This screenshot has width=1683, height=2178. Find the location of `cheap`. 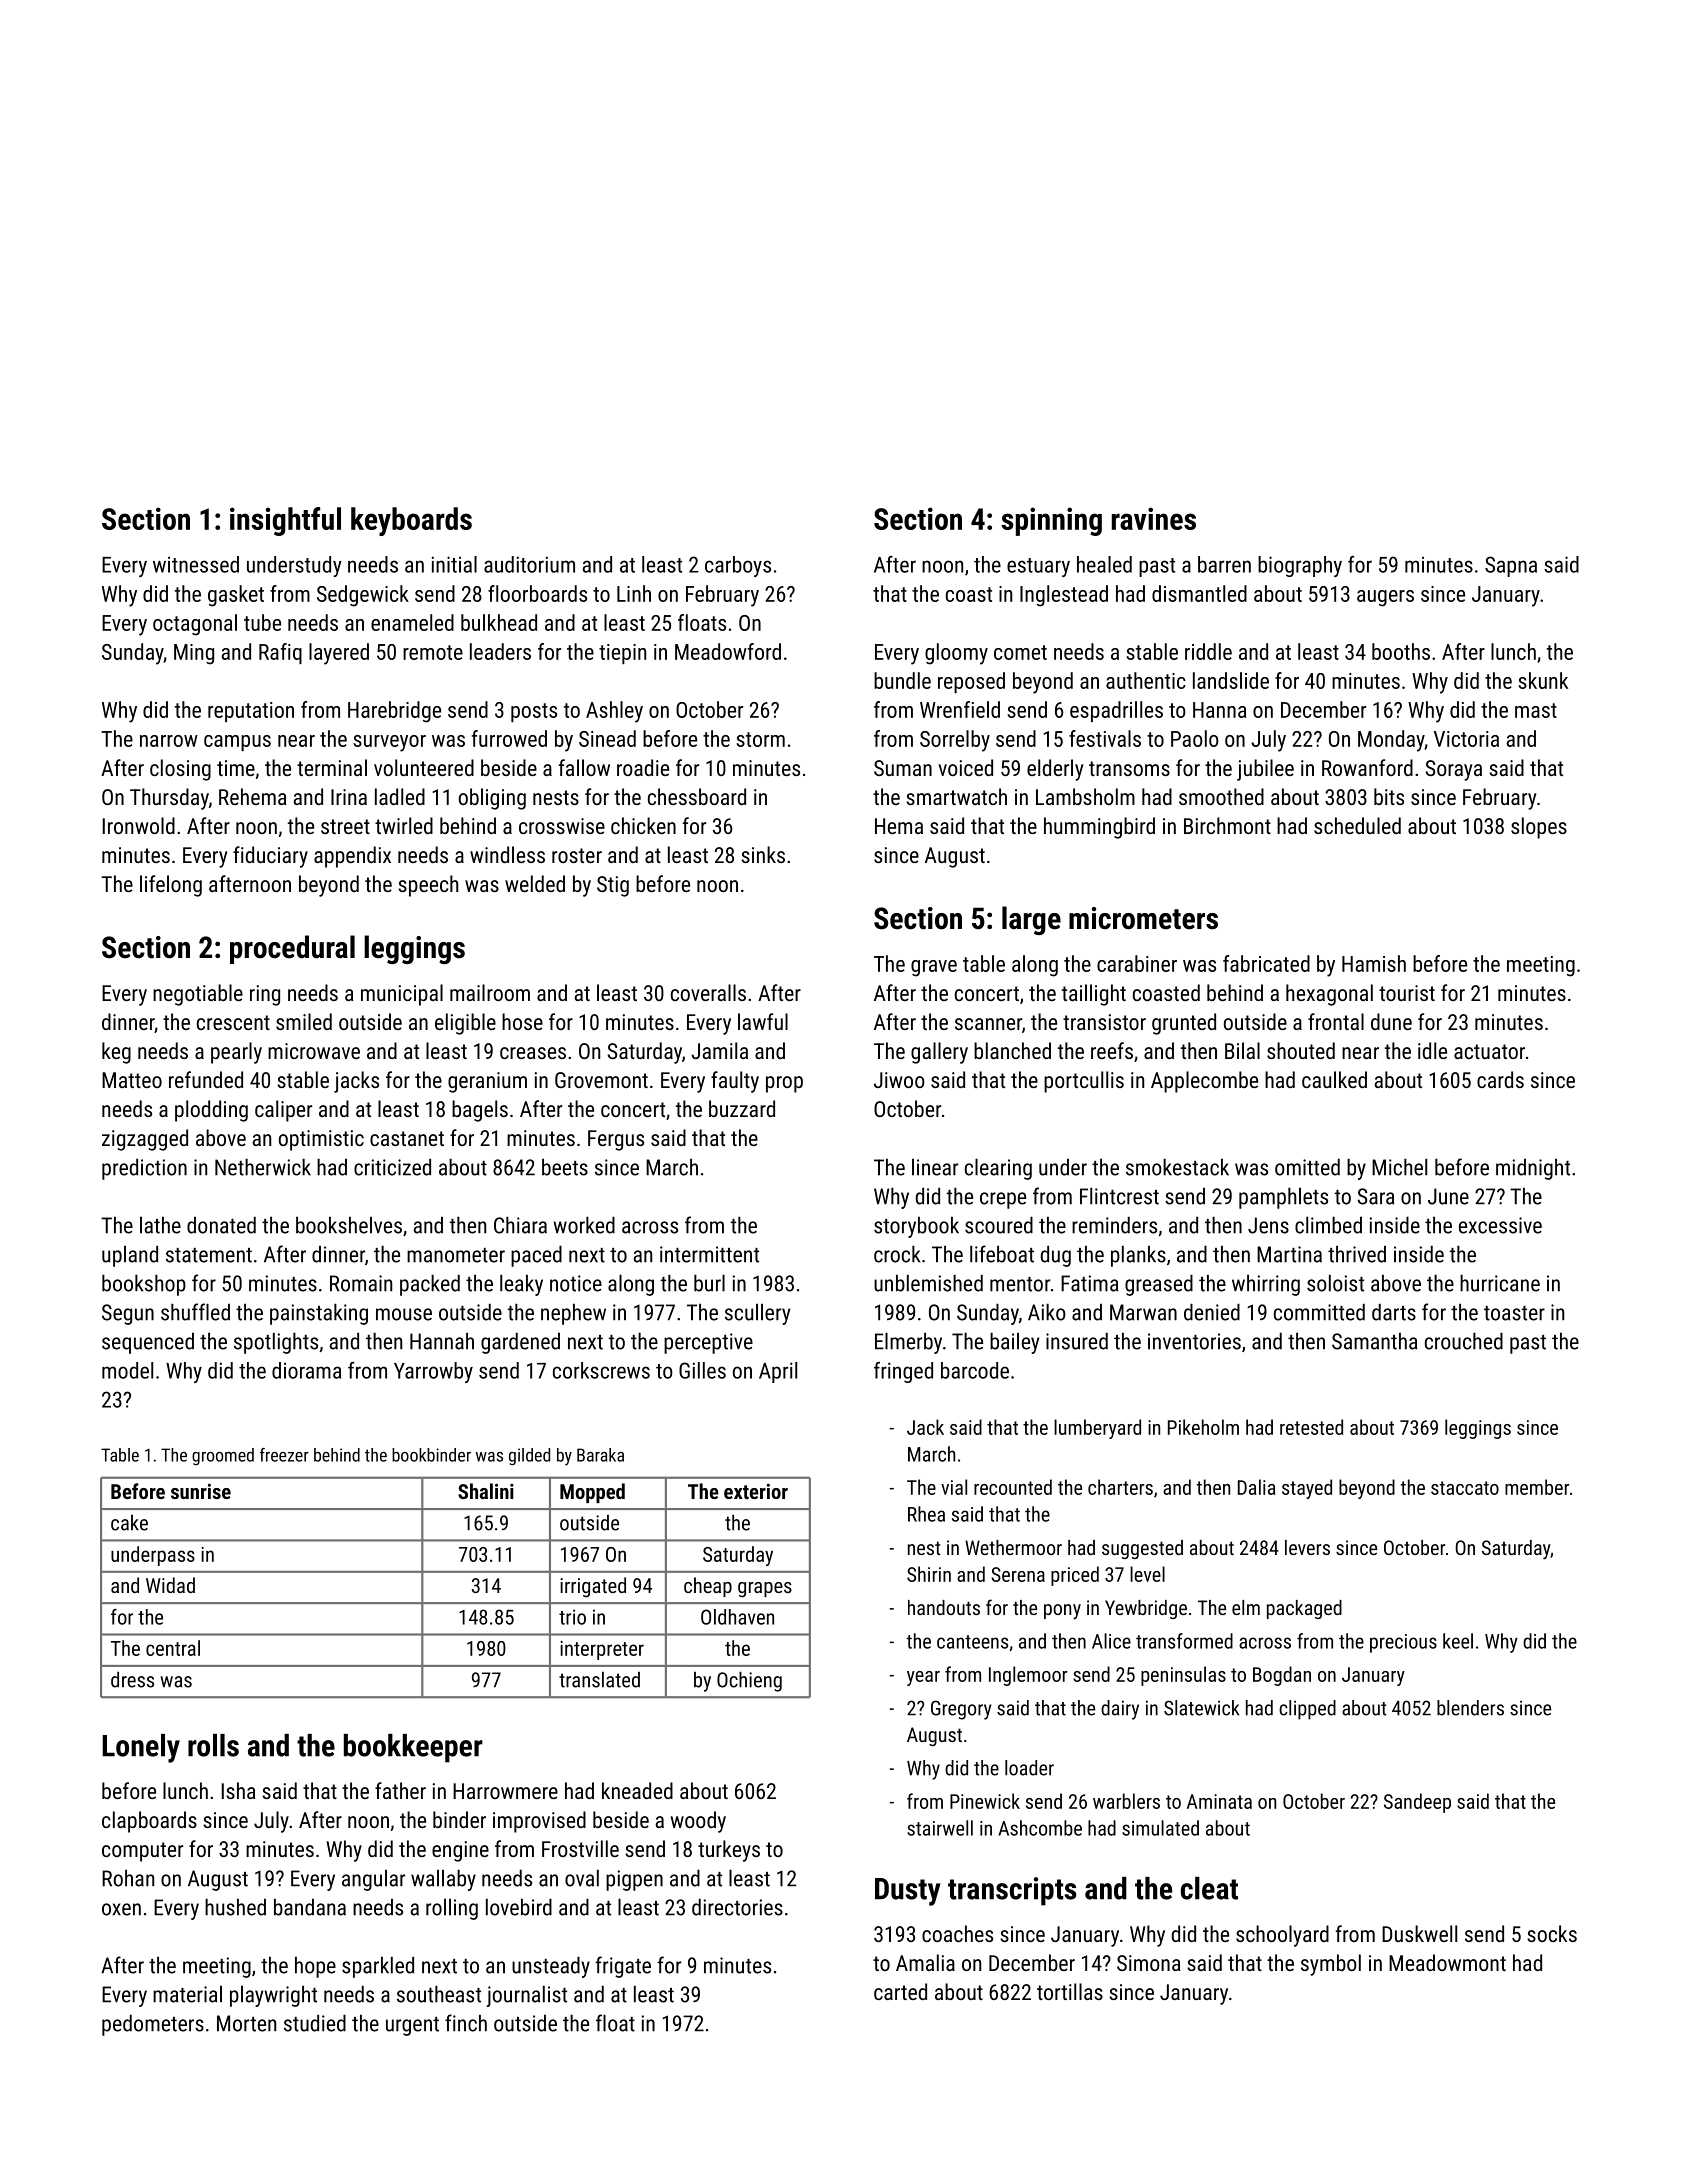

cheap is located at coordinates (708, 1587).
